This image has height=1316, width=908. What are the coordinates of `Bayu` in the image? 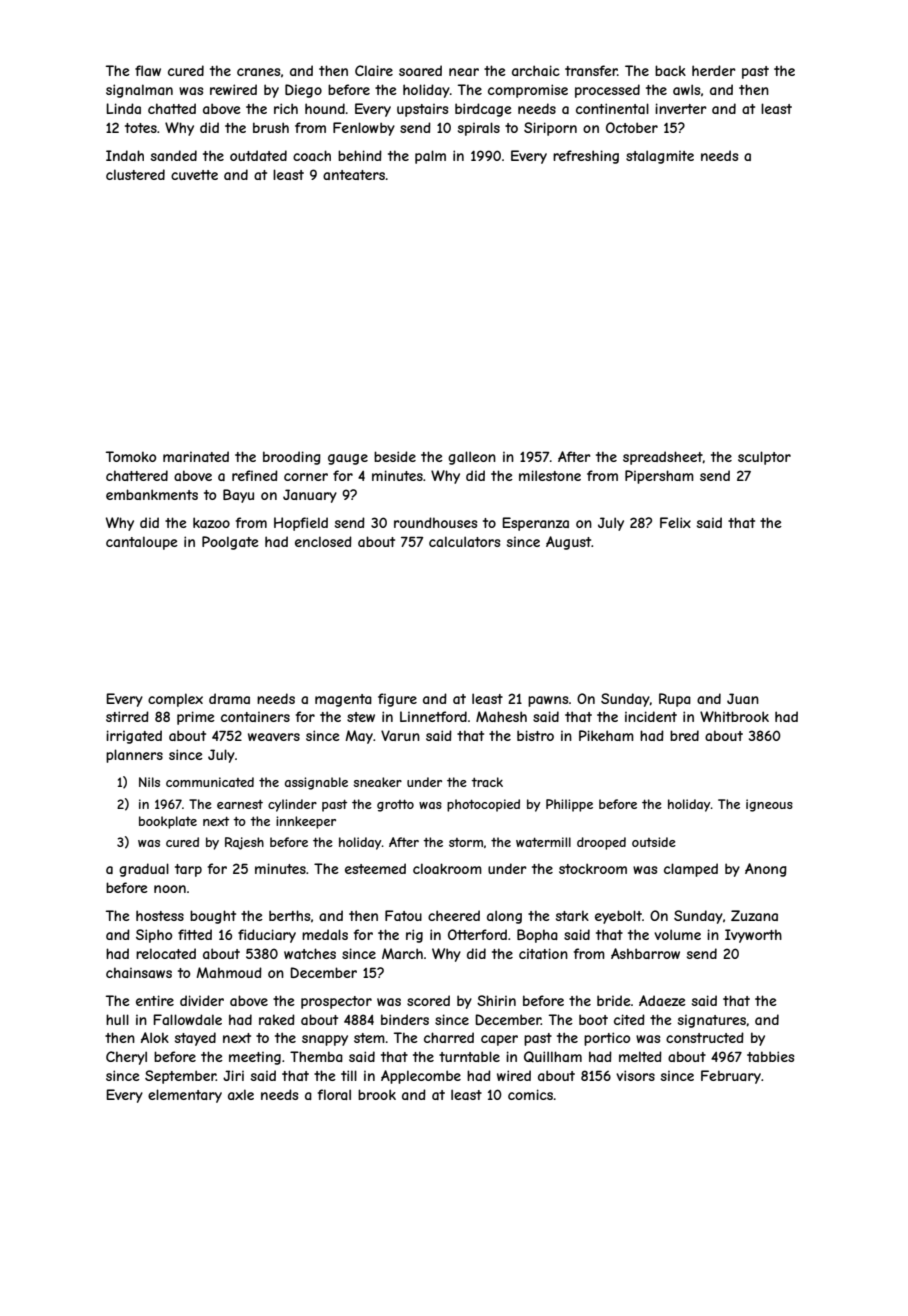 It's located at (238, 496).
